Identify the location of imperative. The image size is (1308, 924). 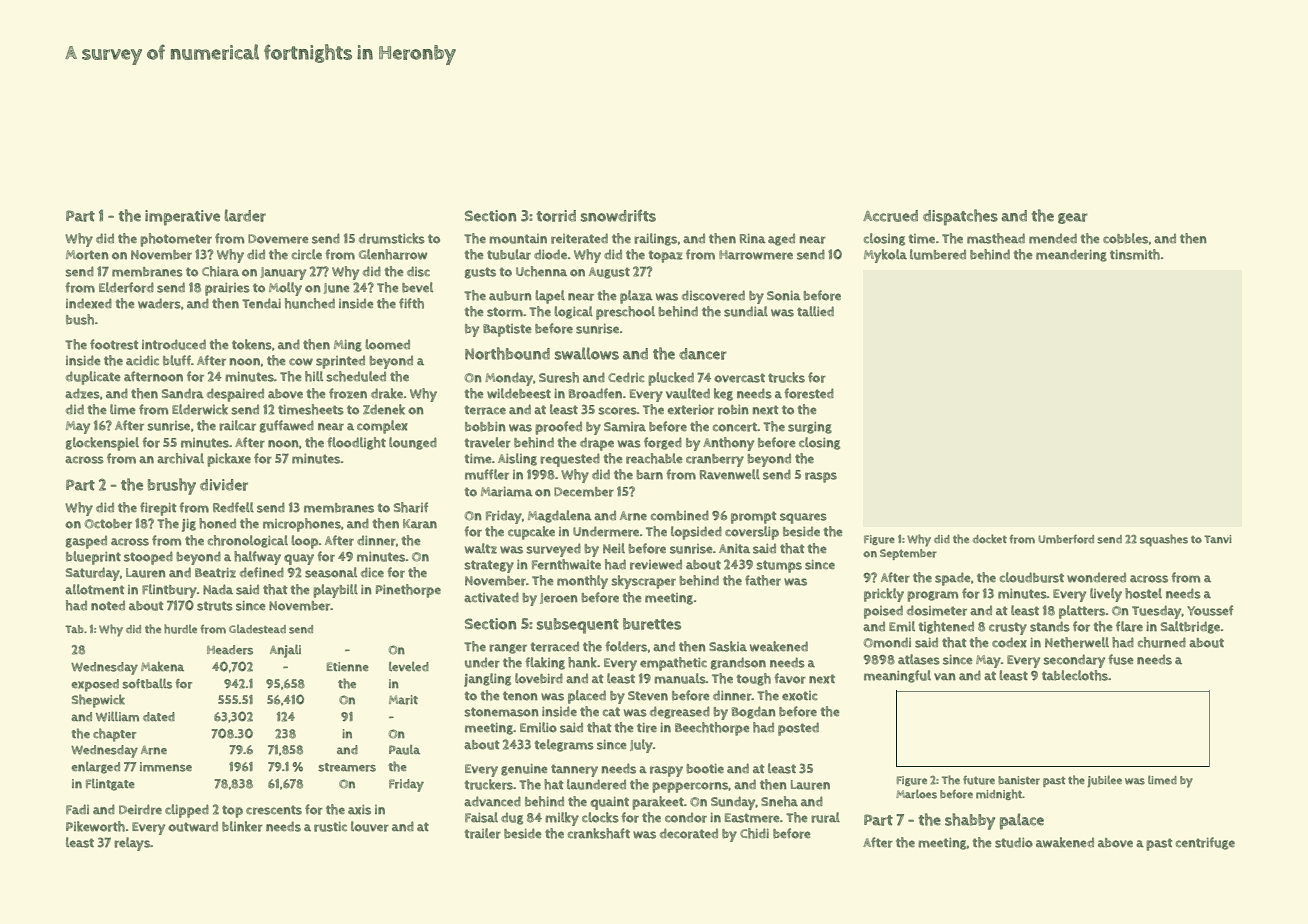
(182, 218).
